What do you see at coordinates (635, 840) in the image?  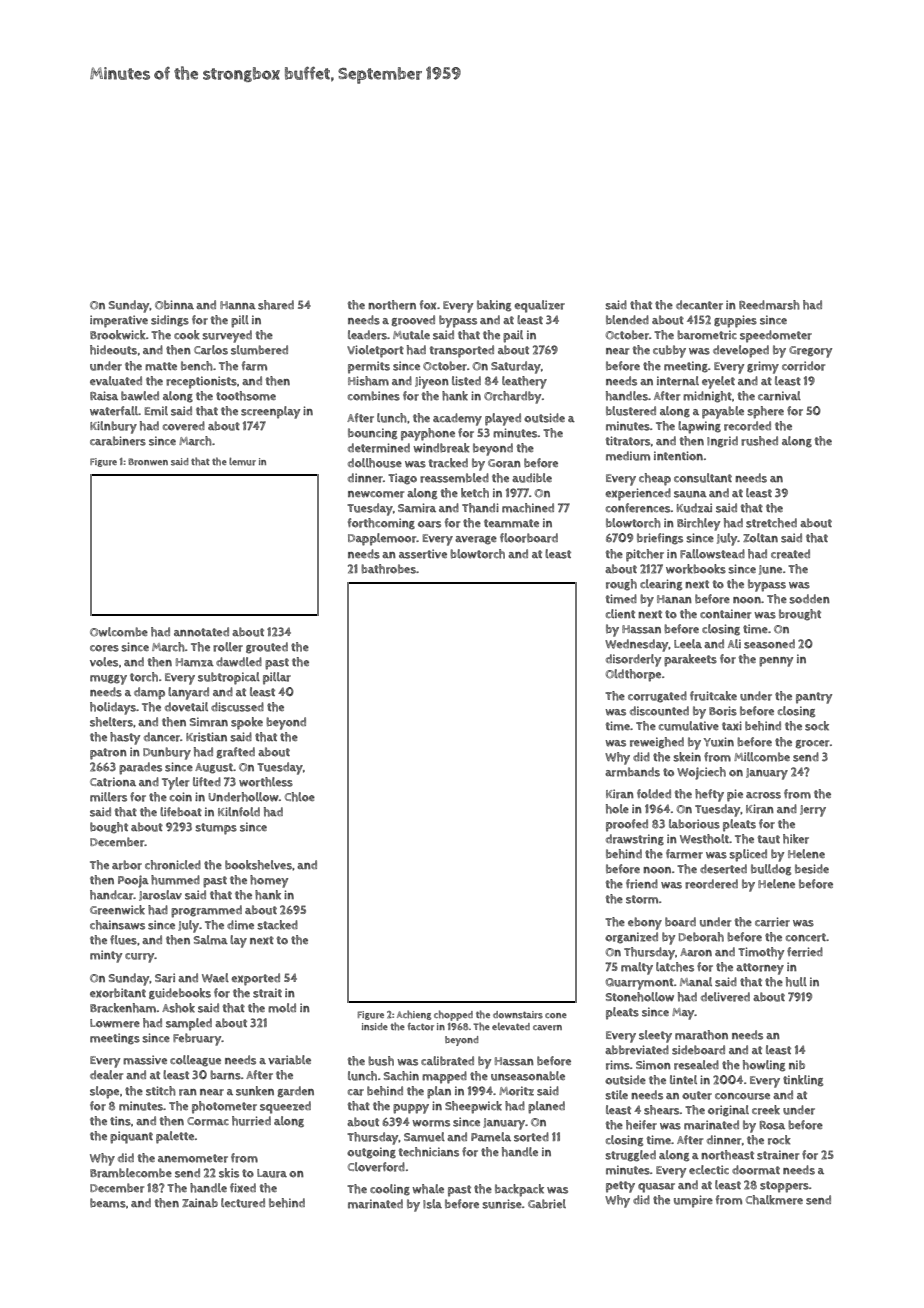 I see `drawstring` at bounding box center [635, 840].
